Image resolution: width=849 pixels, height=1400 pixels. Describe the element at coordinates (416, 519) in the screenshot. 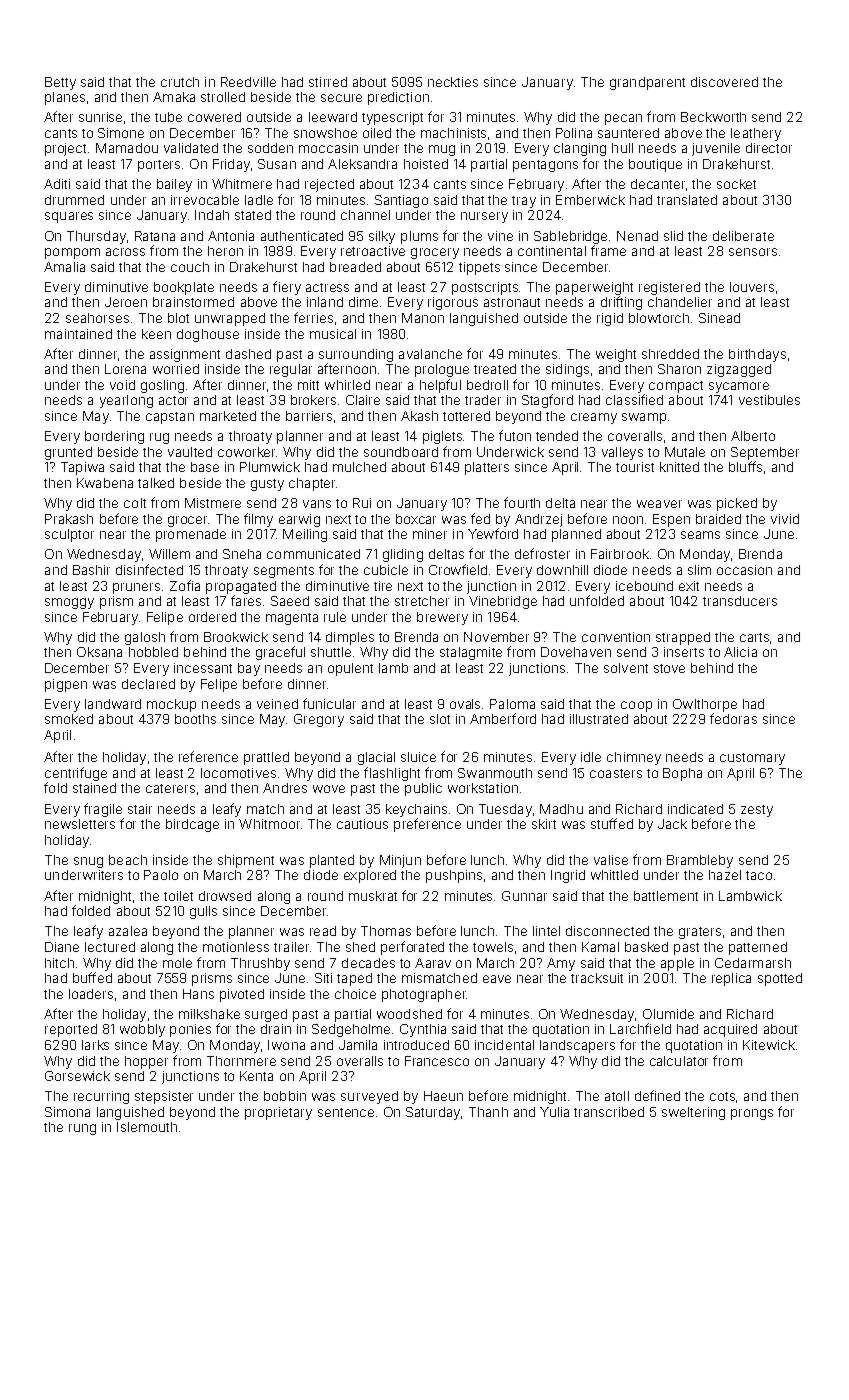

I see `boxcar` at that location.
